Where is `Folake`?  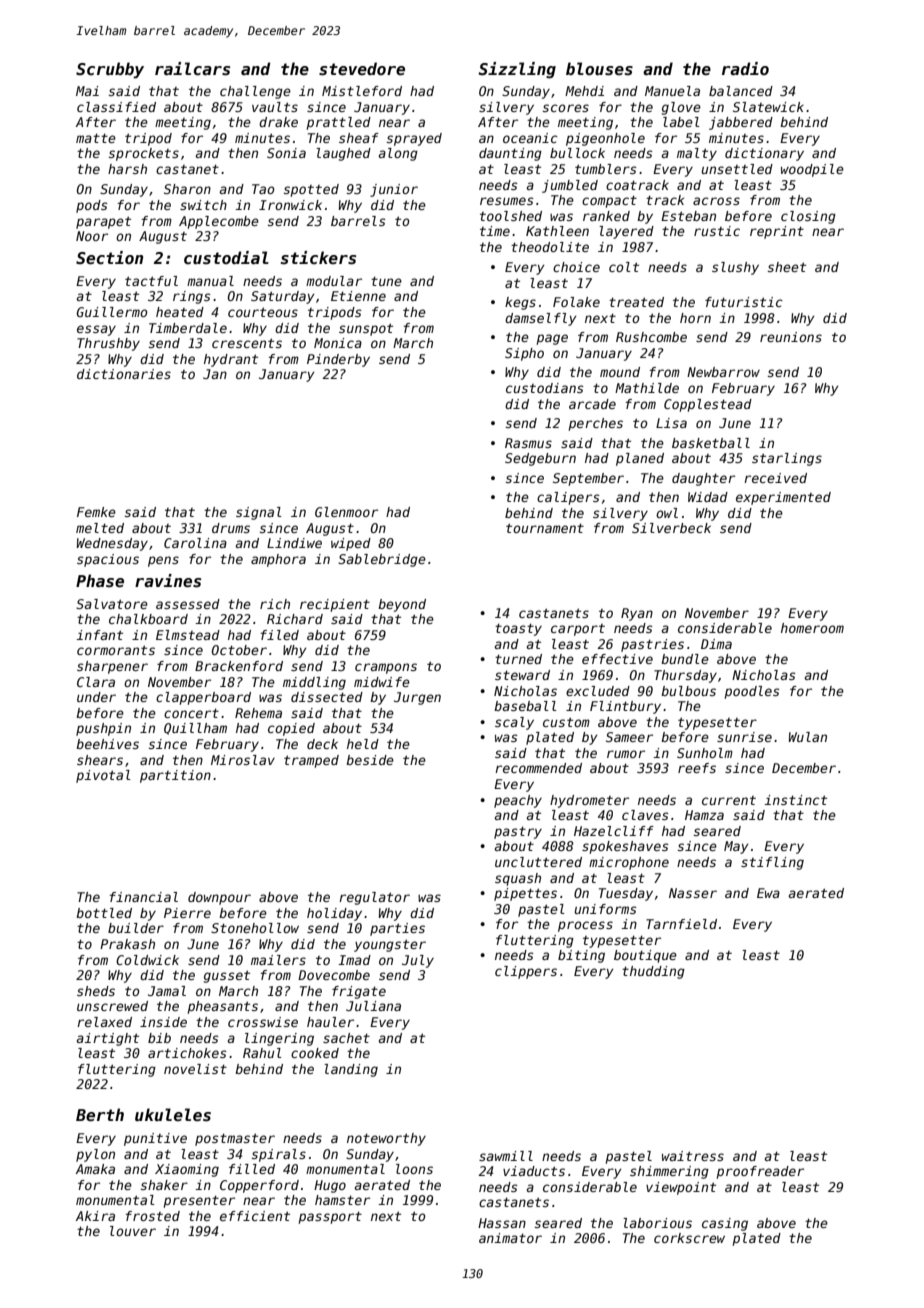
Folake is located at coordinates (576, 302).
